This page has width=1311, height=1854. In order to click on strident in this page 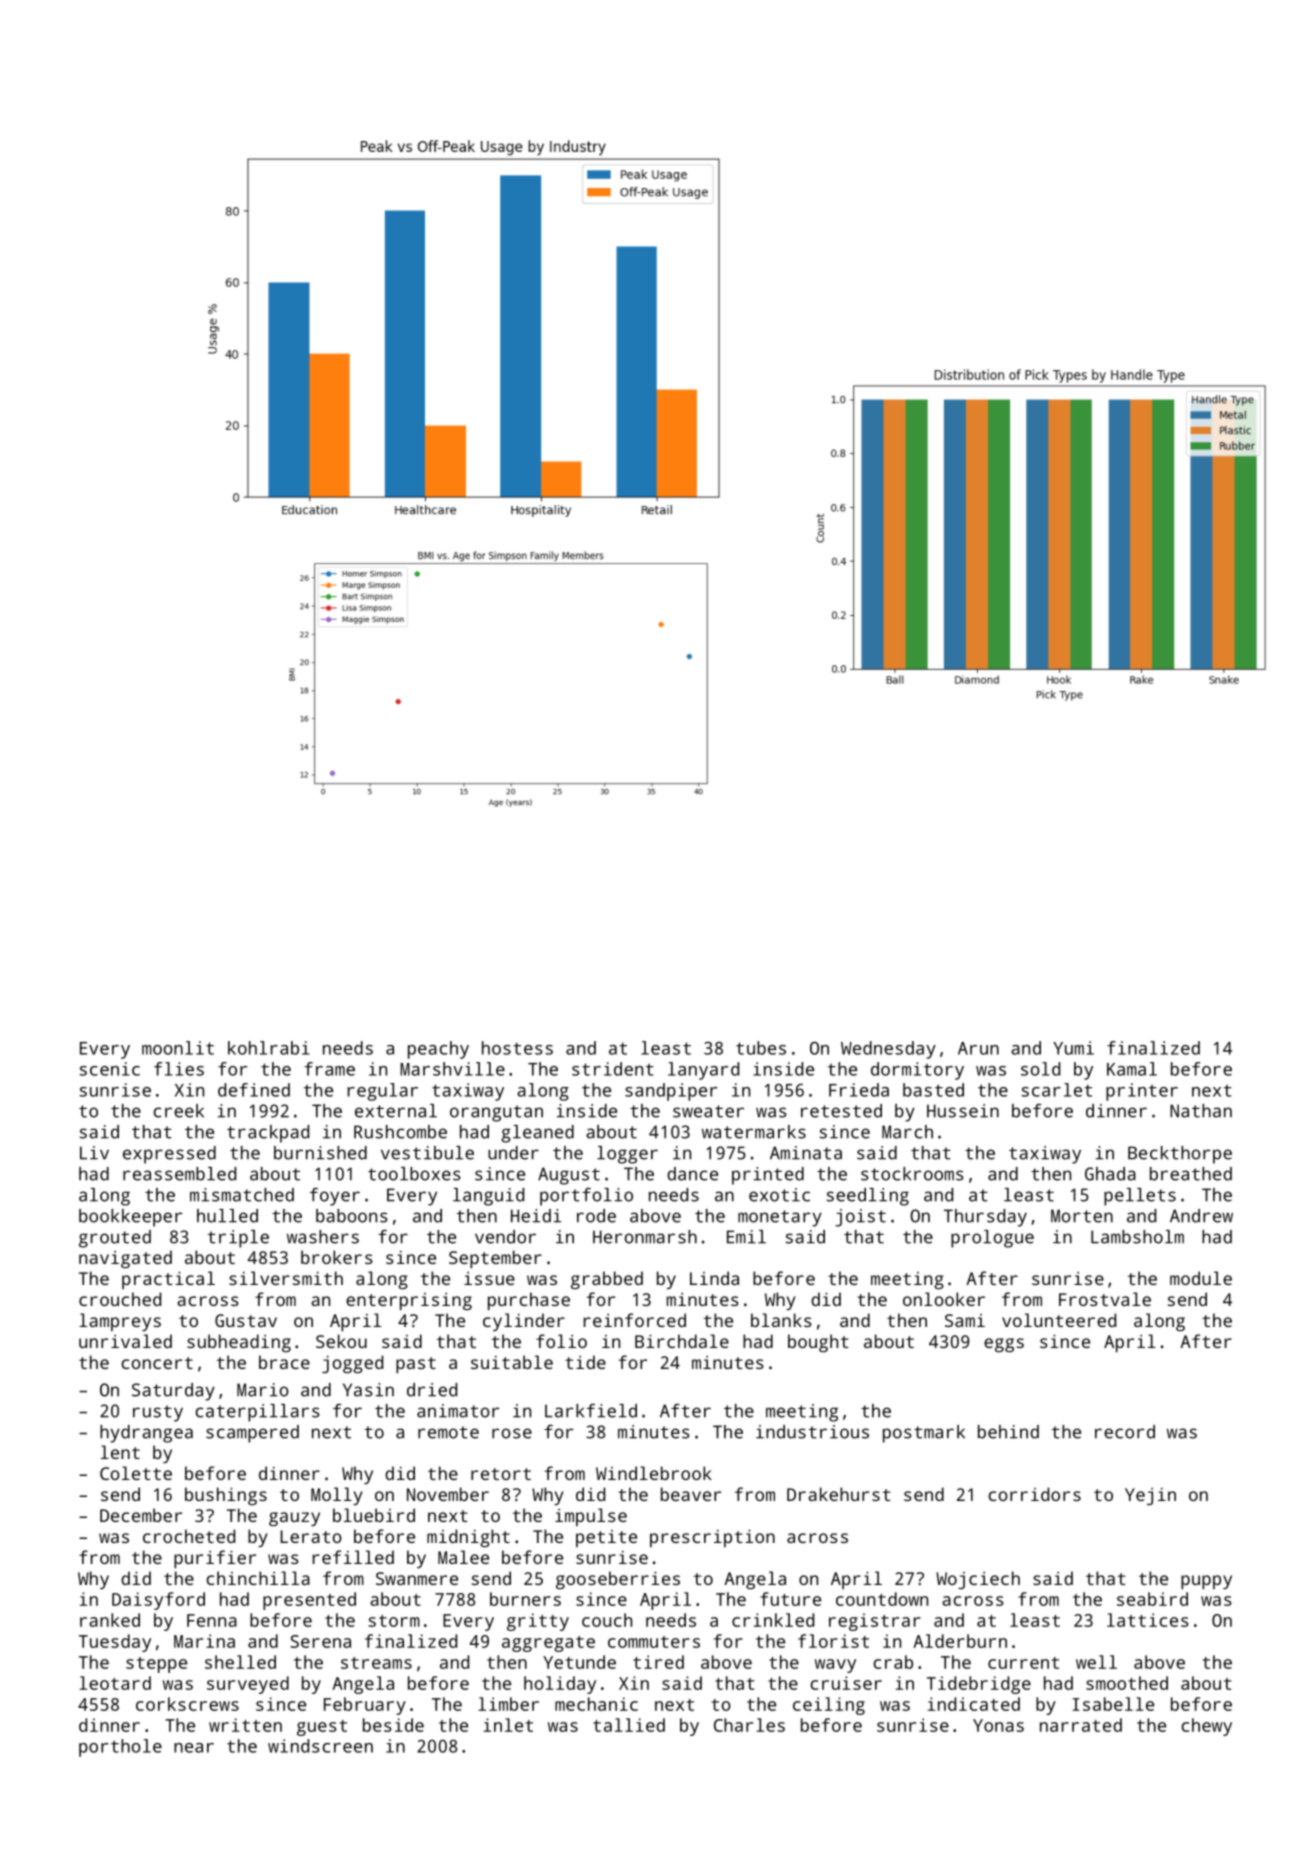, I will do `click(613, 1069)`.
